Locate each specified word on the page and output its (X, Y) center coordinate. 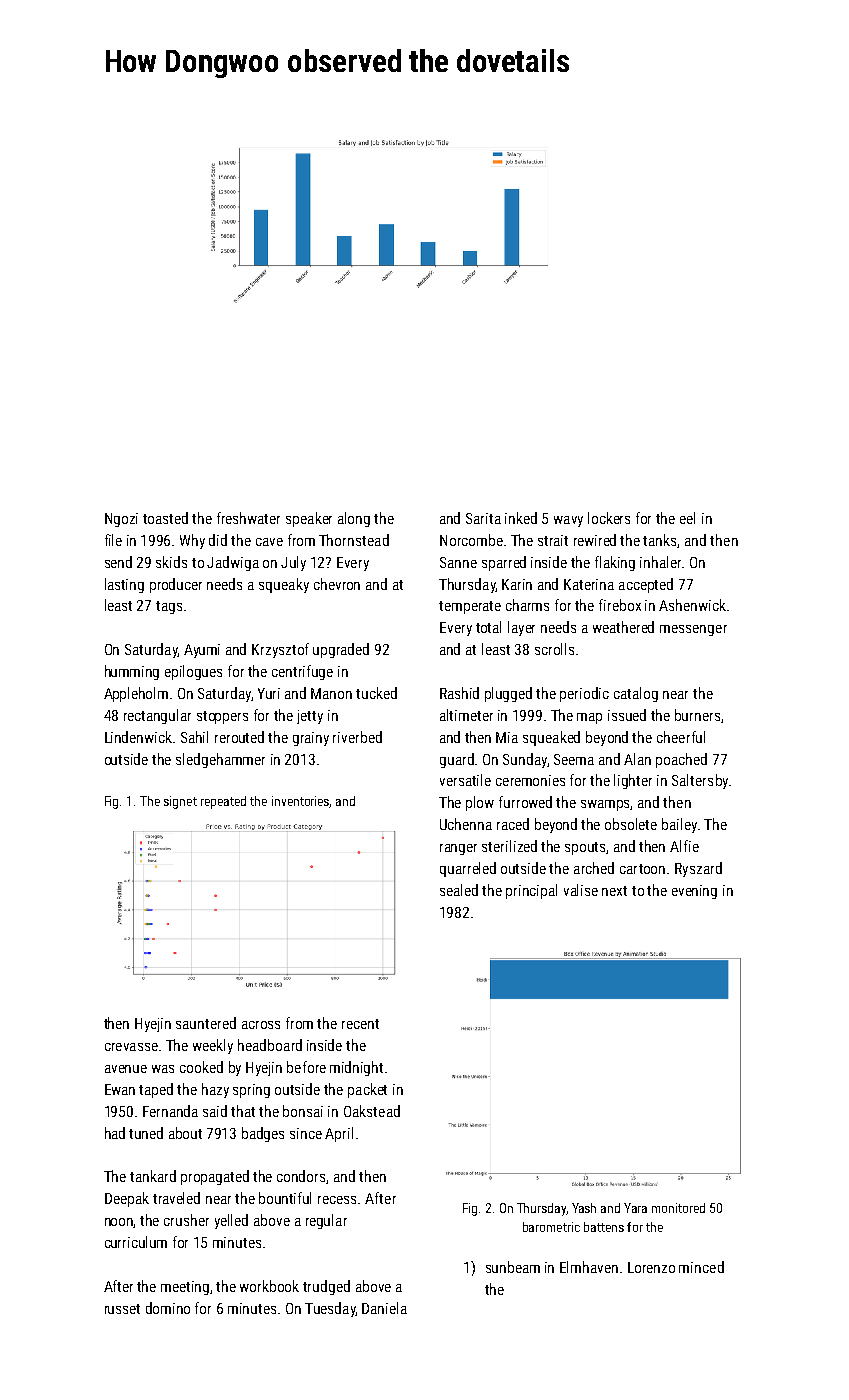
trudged (326, 1287)
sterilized (509, 846)
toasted (165, 518)
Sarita (483, 518)
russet (122, 1309)
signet (180, 802)
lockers (609, 518)
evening (694, 892)
